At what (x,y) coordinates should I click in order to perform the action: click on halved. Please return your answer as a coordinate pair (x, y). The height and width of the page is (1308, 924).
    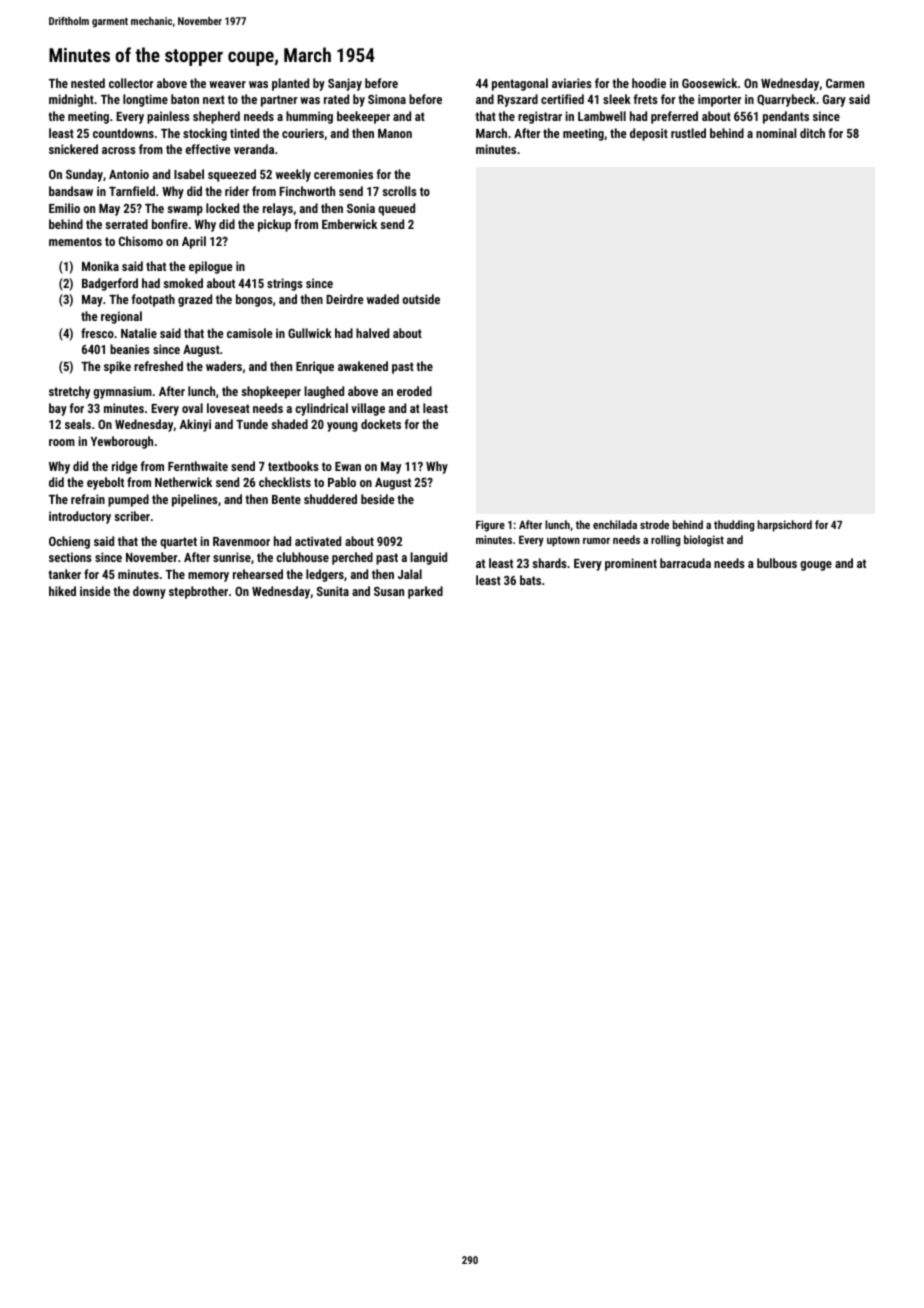
    Looking at the image, I should click on (372, 333).
